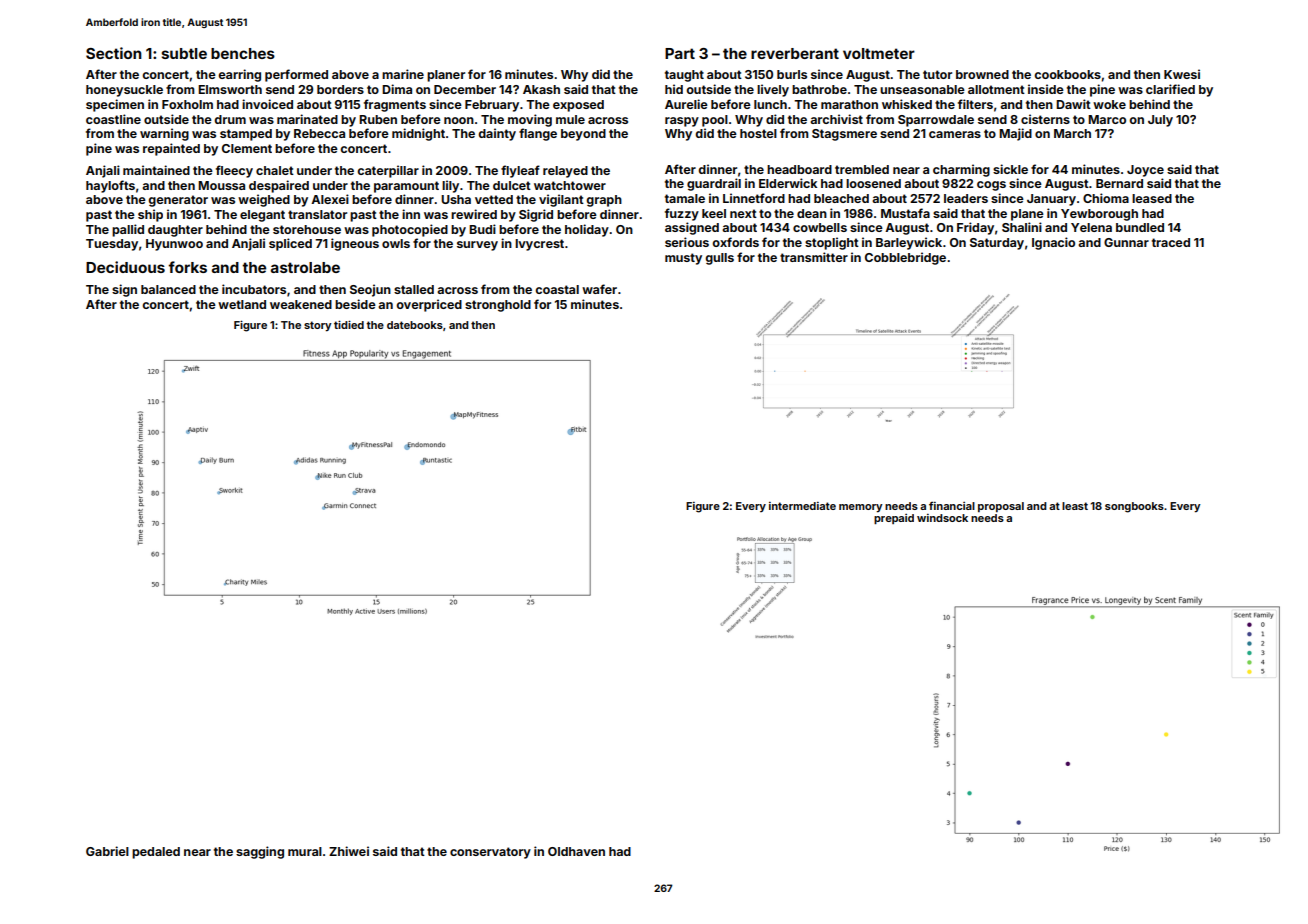  I want to click on conservatory, so click(490, 853).
